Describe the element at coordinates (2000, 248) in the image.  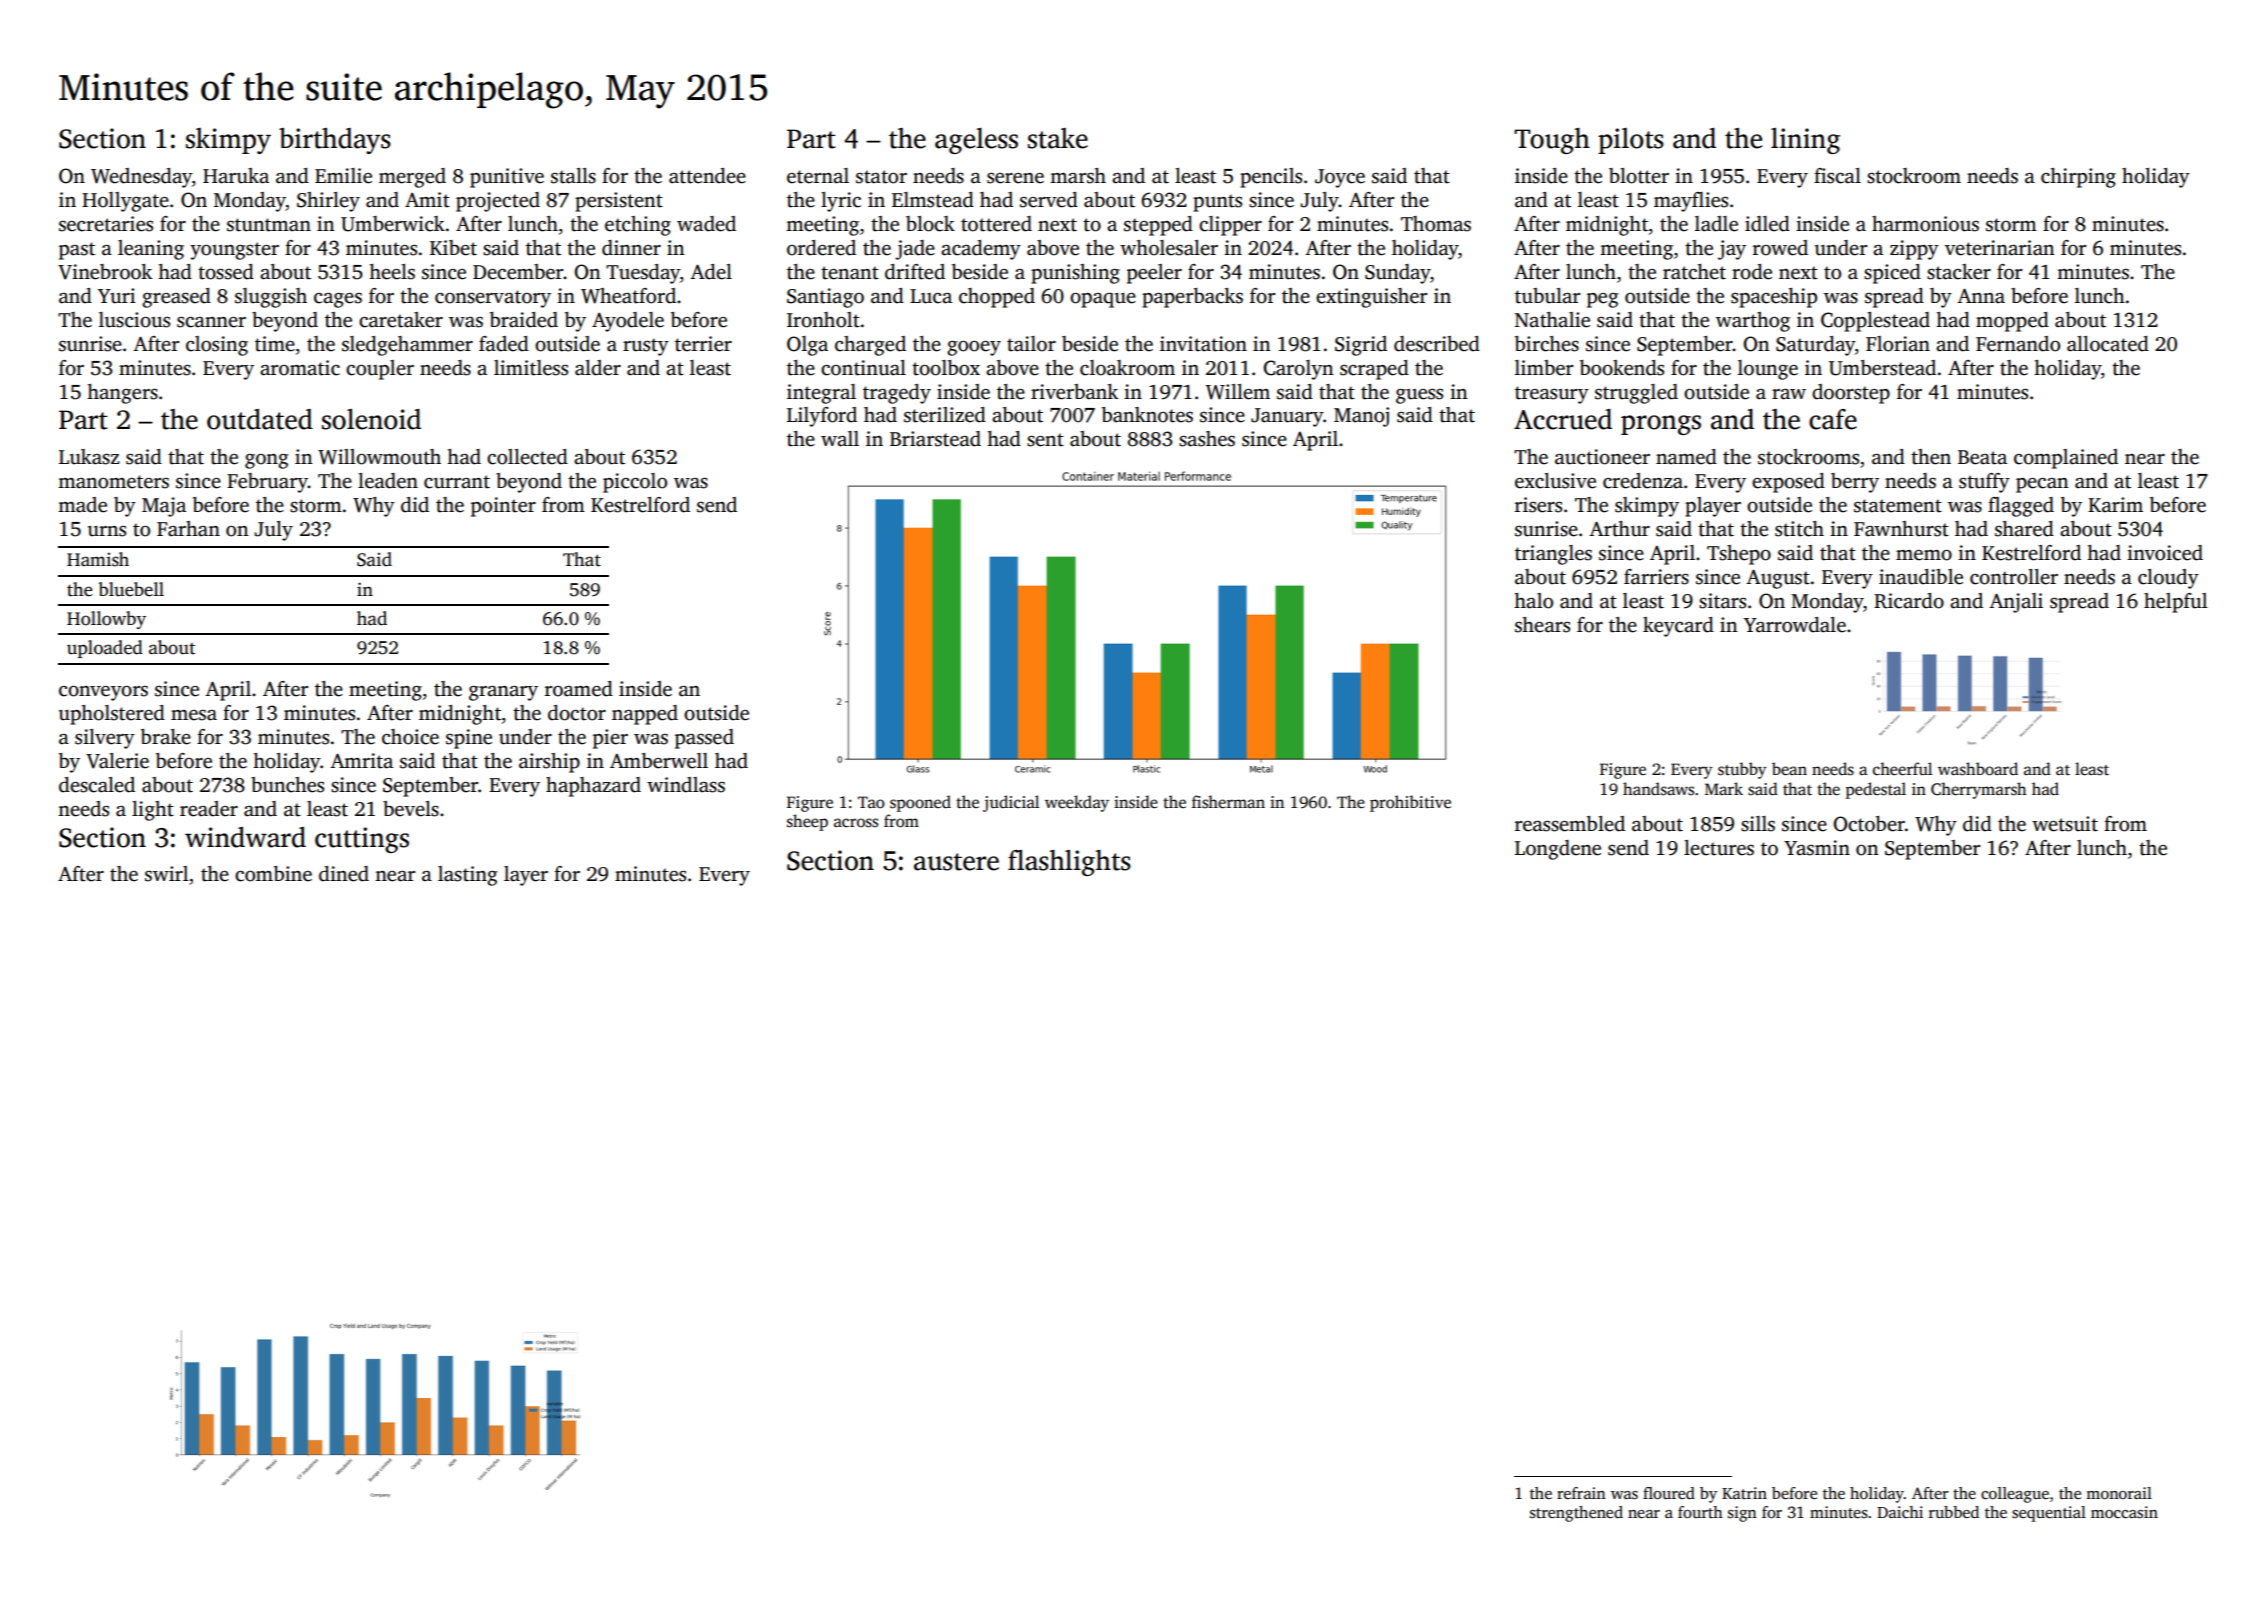
I see `veterinarian` at that location.
